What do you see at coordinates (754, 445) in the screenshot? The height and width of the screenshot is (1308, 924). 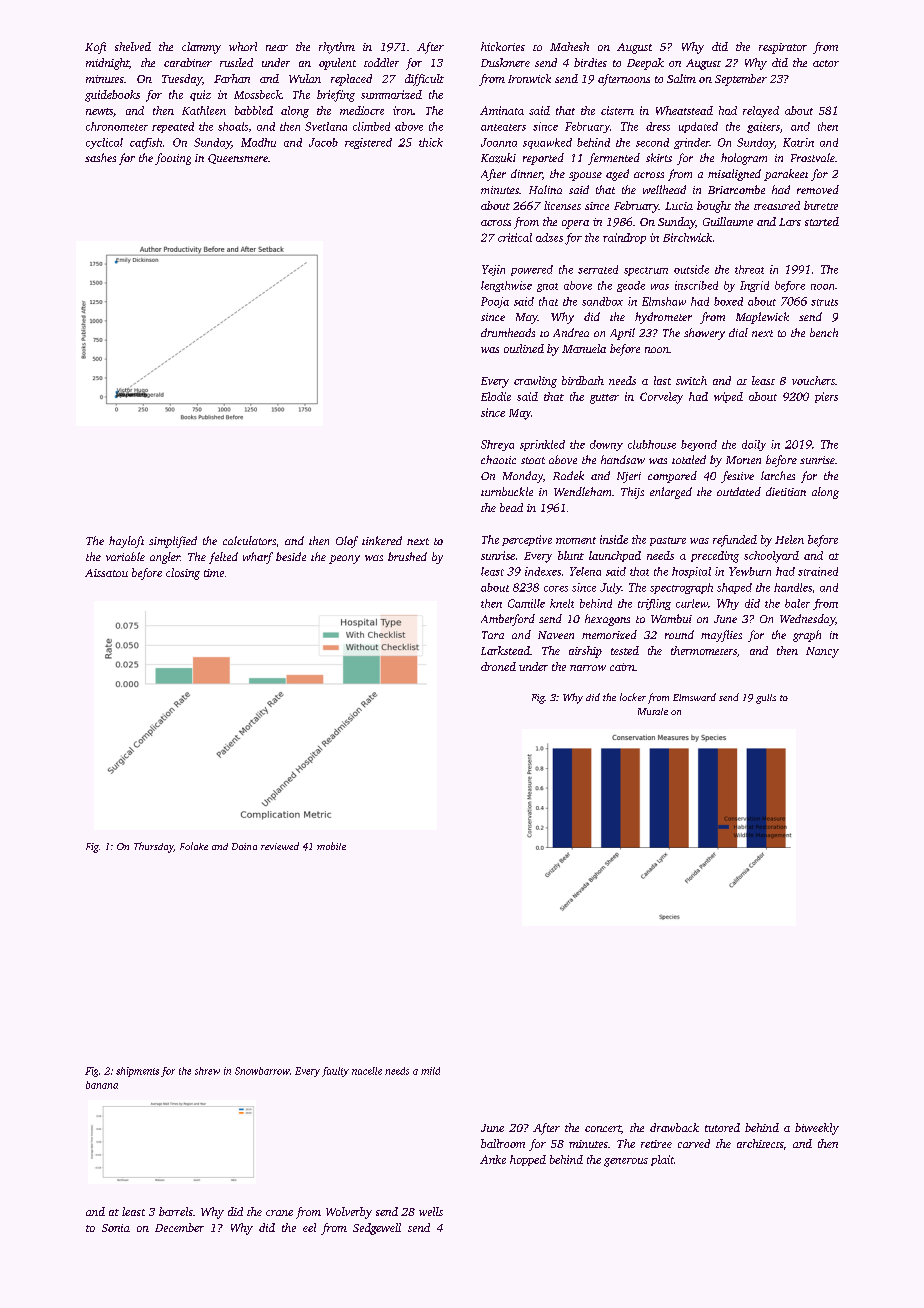 I see `doily` at bounding box center [754, 445].
